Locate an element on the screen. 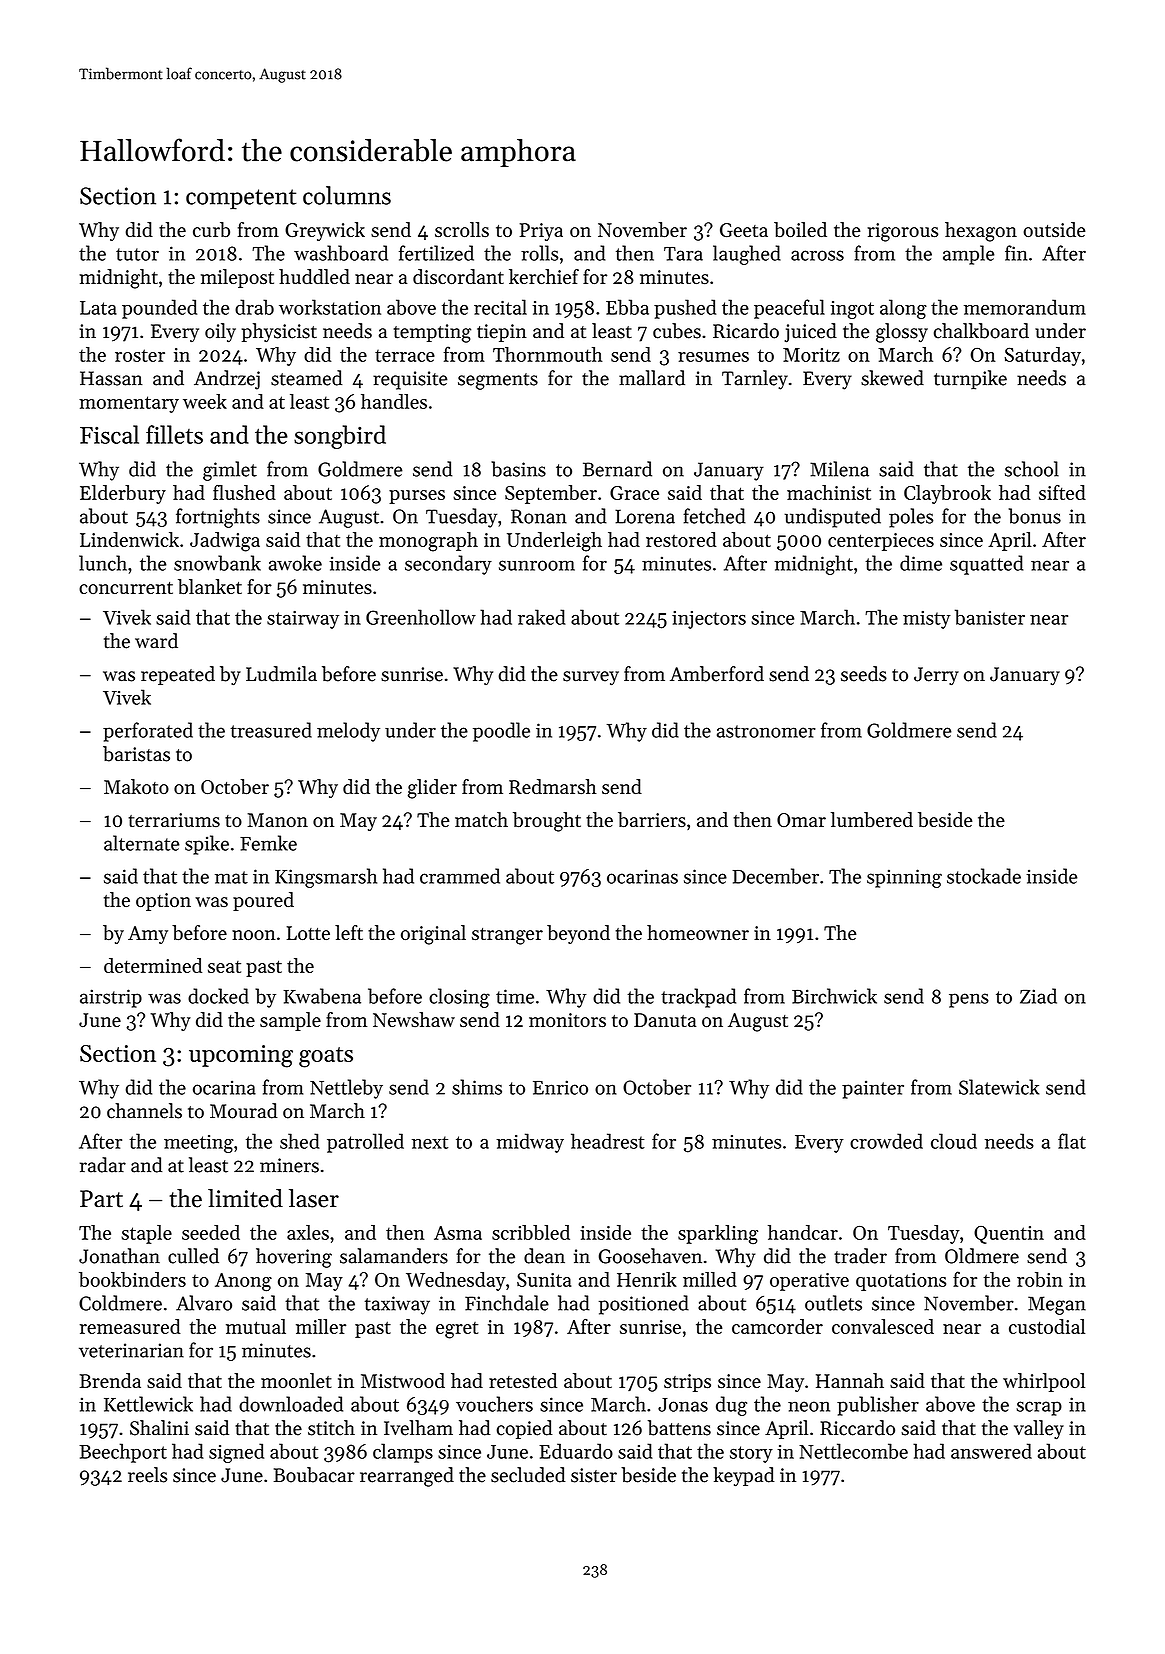  secluded is located at coordinates (528, 1475).
